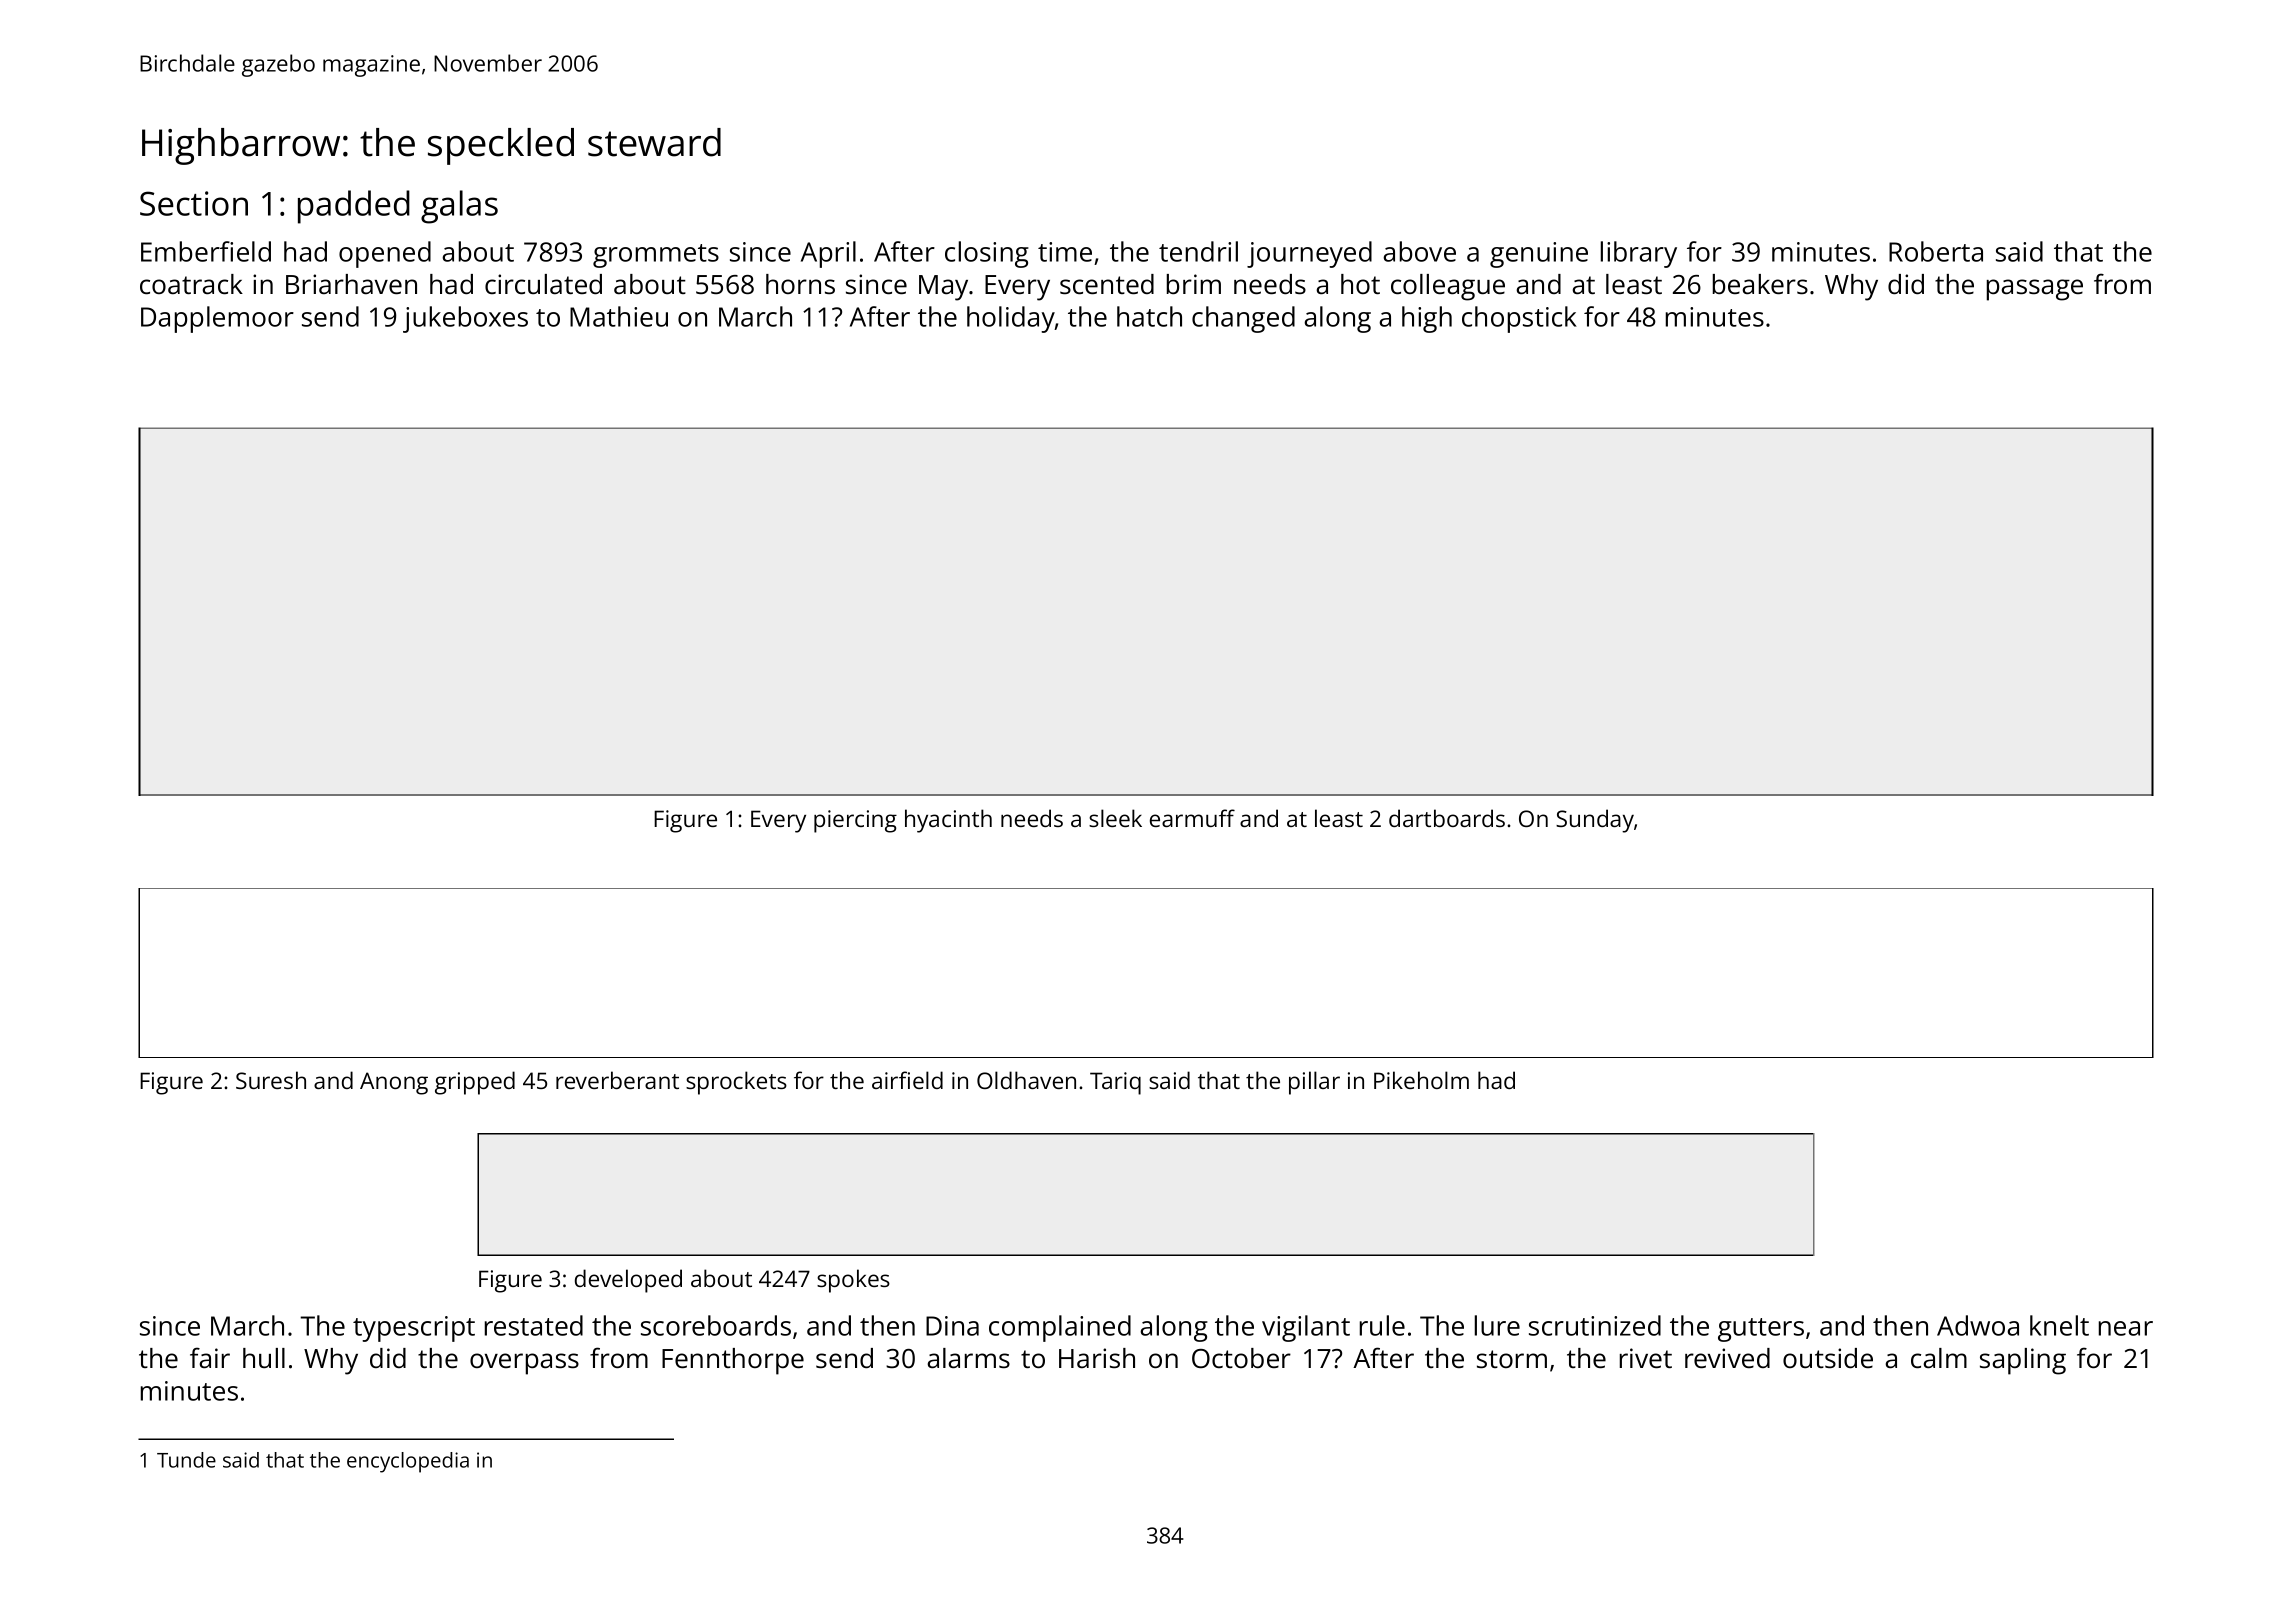 This document has height=1620, width=2292. What do you see at coordinates (619, 316) in the document?
I see `Mathieu` at bounding box center [619, 316].
